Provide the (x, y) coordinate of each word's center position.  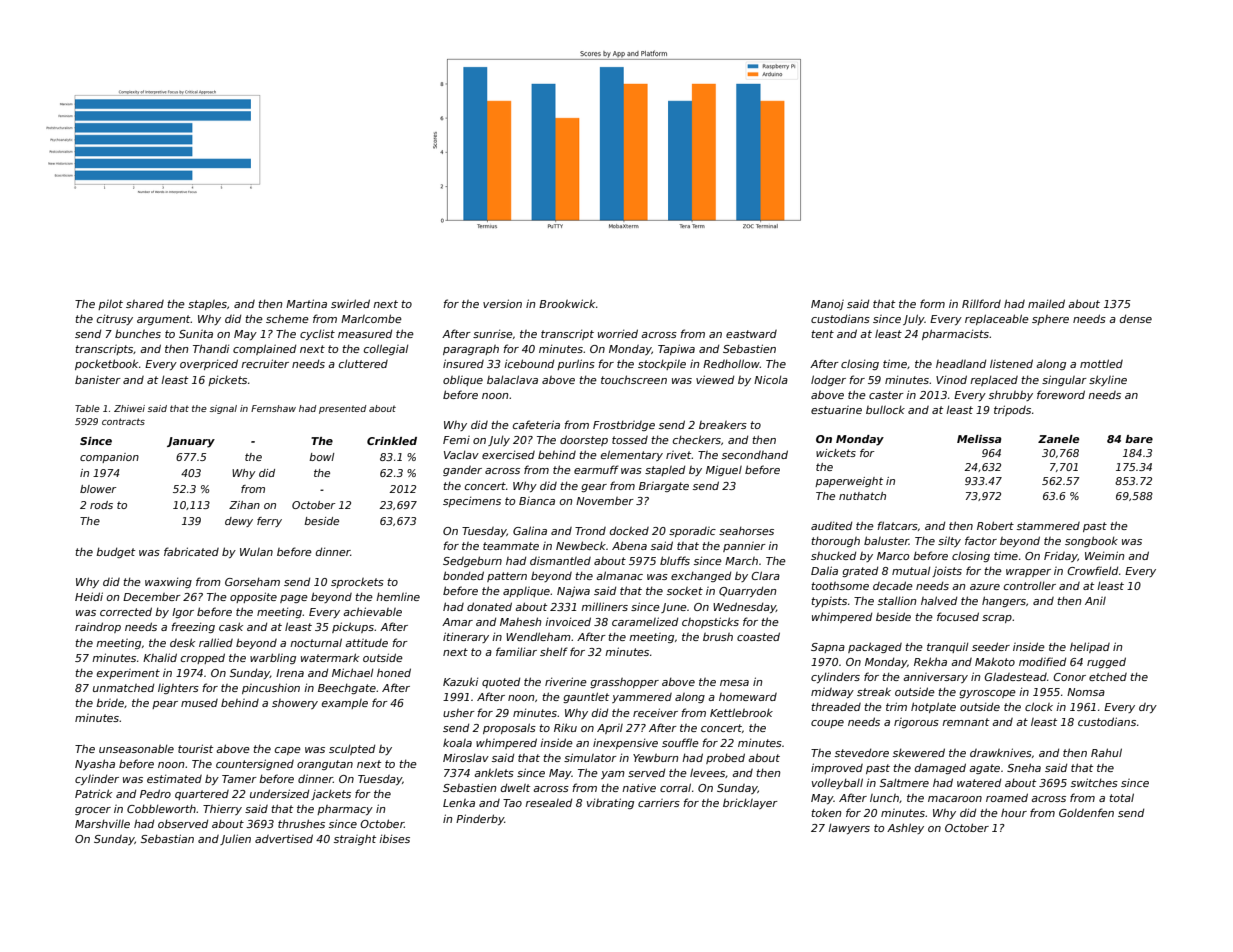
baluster (886, 540)
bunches (138, 333)
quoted (501, 682)
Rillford (981, 303)
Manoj (827, 305)
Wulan (256, 552)
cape (288, 751)
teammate (511, 546)
